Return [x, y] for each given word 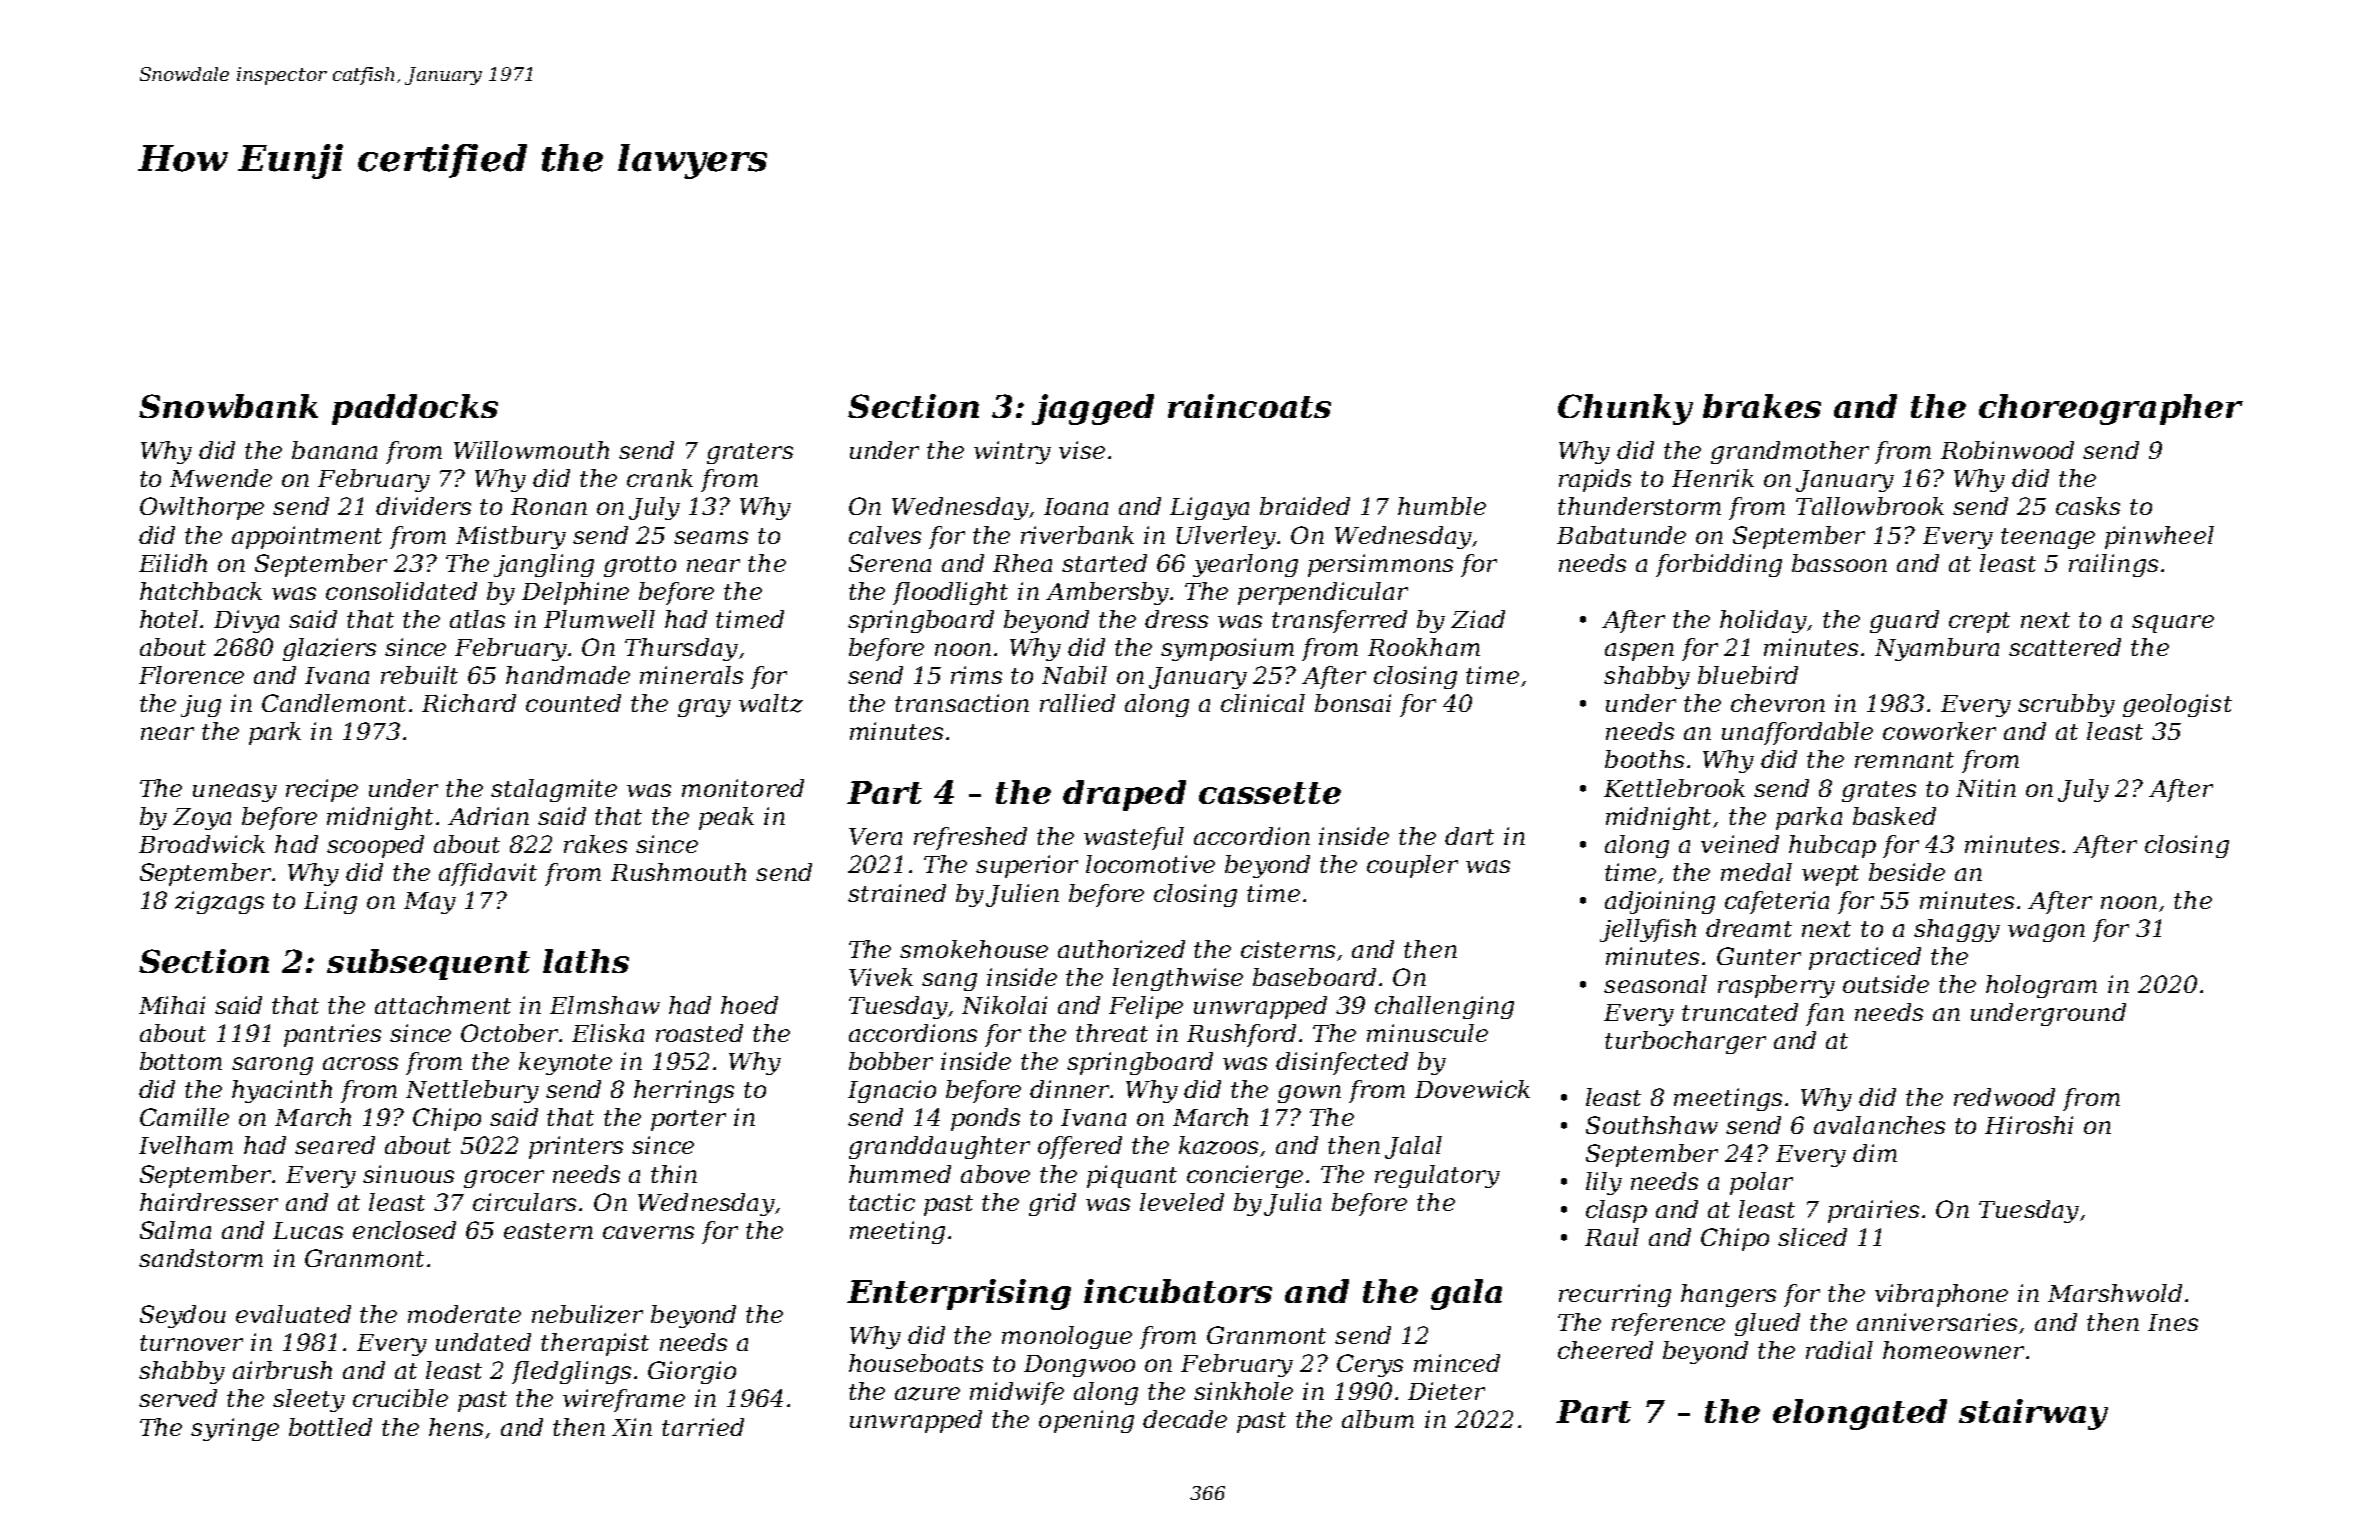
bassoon [1839, 563]
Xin [632, 1427]
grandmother [1790, 452]
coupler [1412, 866]
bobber [891, 1061]
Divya [246, 621]
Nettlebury [472, 1091]
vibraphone [1941, 1295]
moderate [464, 1314]
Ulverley [1226, 537]
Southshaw [1652, 1125]
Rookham [1424, 647]
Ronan [549, 506]
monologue [1067, 1337]
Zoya [202, 819]
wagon [2046, 933]
